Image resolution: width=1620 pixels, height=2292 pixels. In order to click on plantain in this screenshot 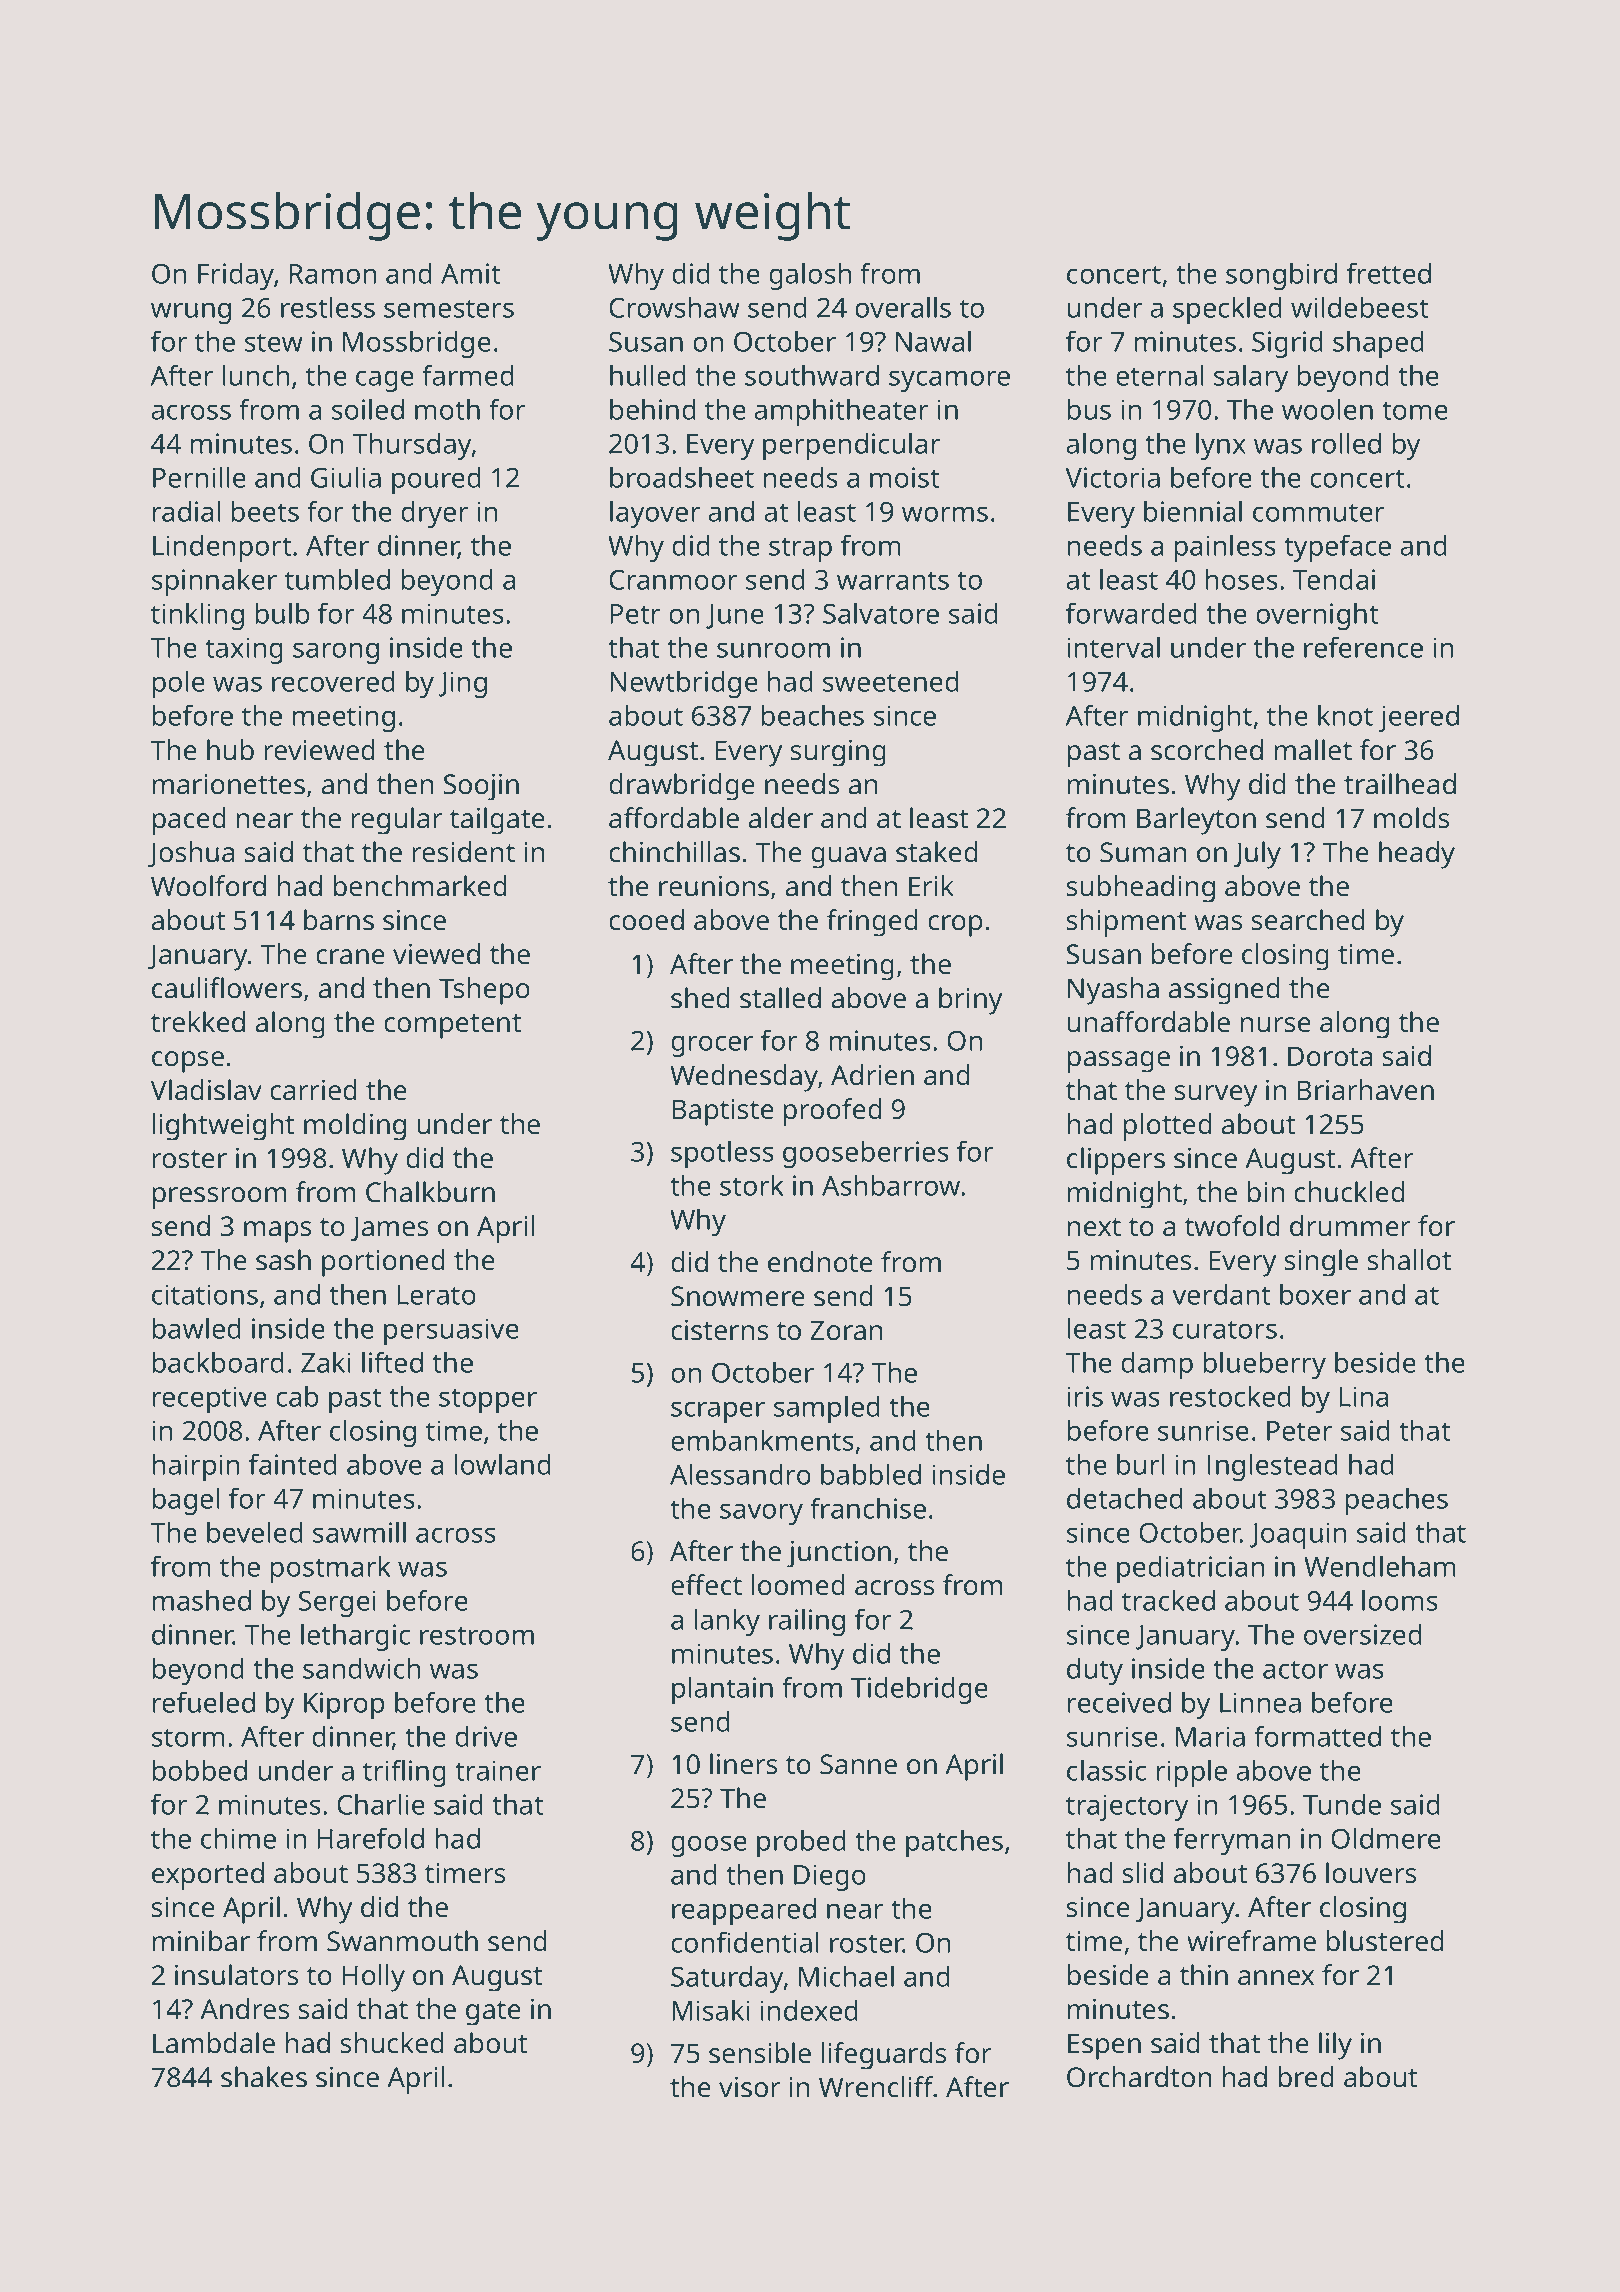, I will do `click(722, 1690)`.
